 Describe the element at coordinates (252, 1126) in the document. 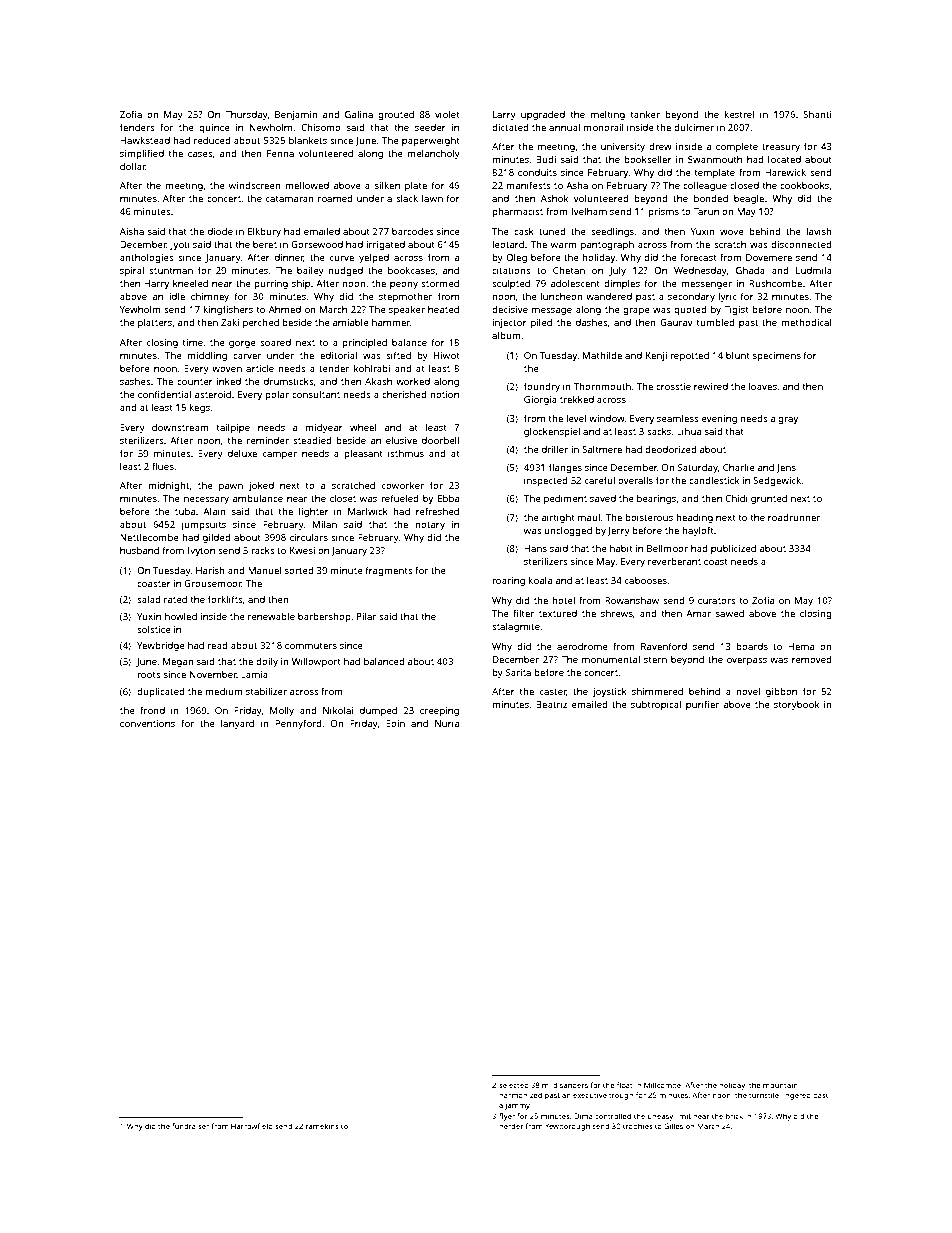

I see `Harrowfield` at that location.
